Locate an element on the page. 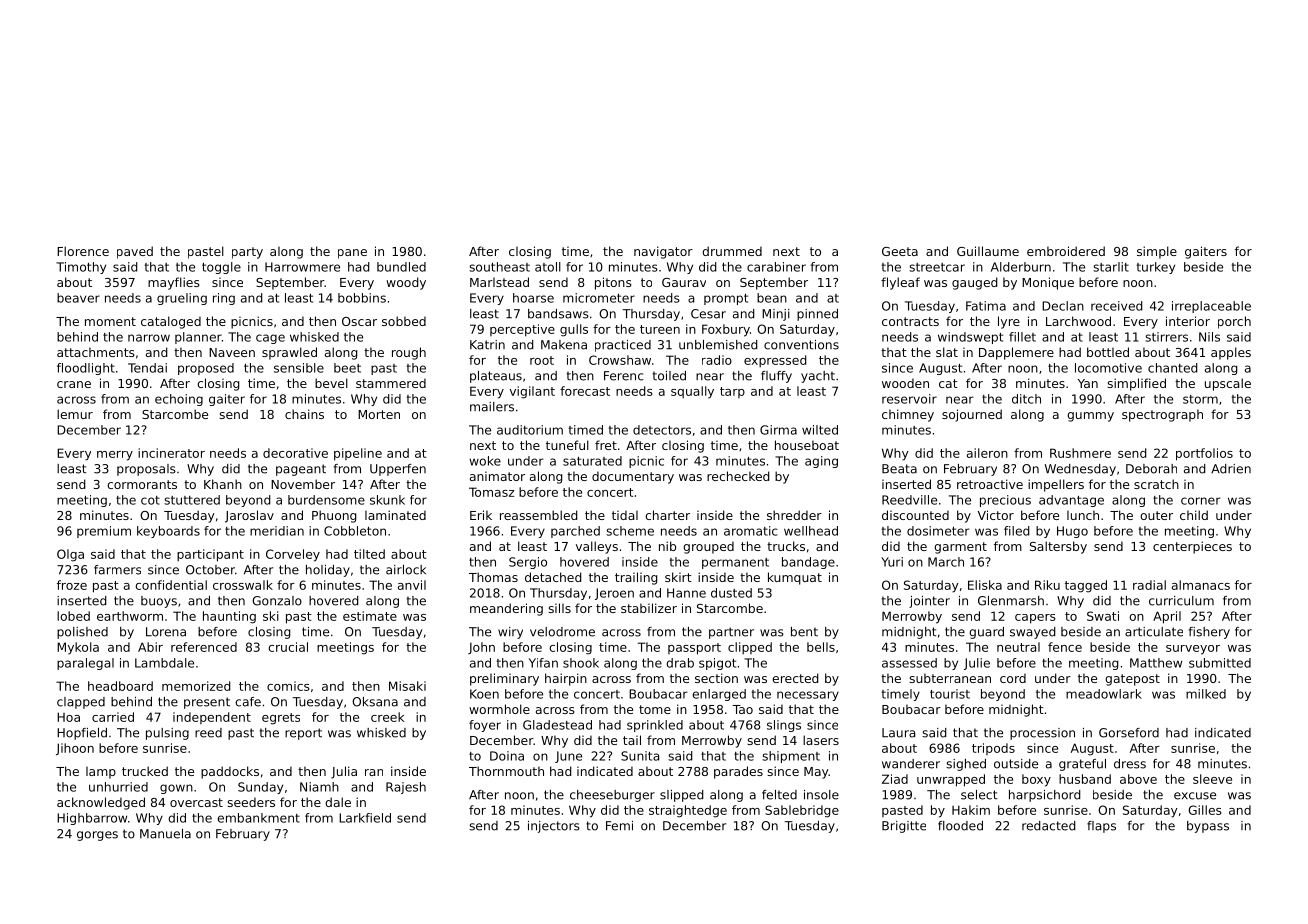 The width and height of the image is (1308, 924). Glenmarsh is located at coordinates (1011, 601).
